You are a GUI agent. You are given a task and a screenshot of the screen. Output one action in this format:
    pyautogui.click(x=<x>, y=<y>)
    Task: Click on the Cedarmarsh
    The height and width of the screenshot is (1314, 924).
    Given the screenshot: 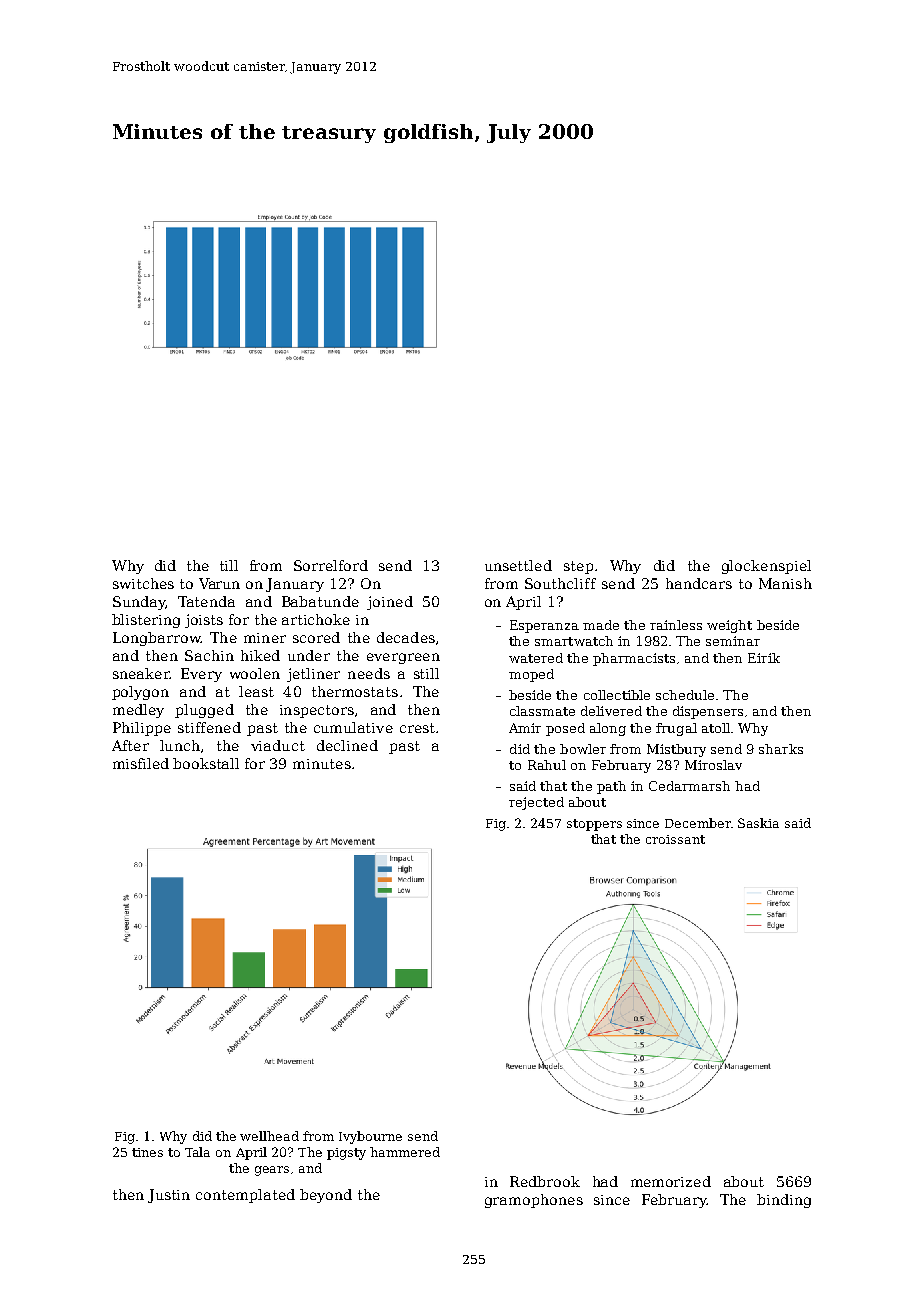 What is the action you would take?
    pyautogui.click(x=689, y=786)
